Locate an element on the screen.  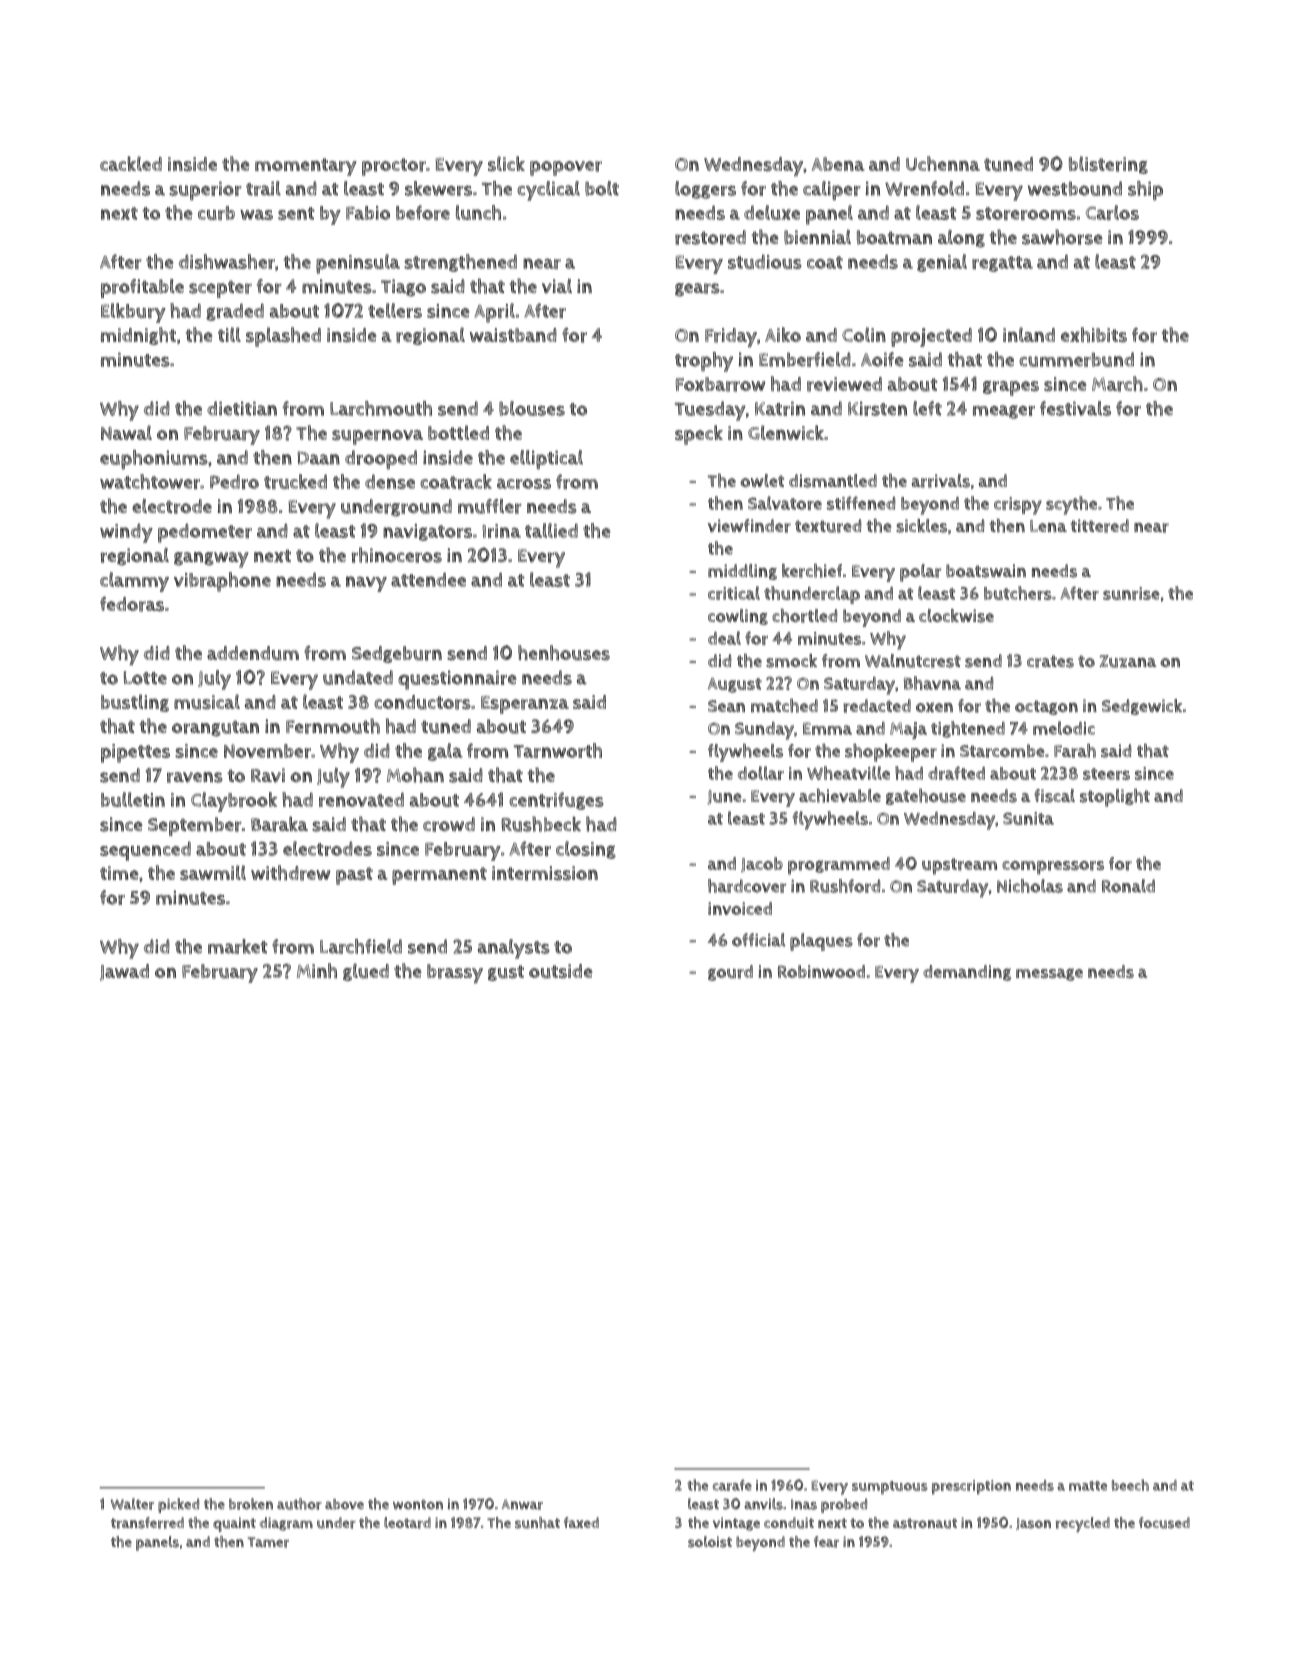
outside is located at coordinates (561, 971).
